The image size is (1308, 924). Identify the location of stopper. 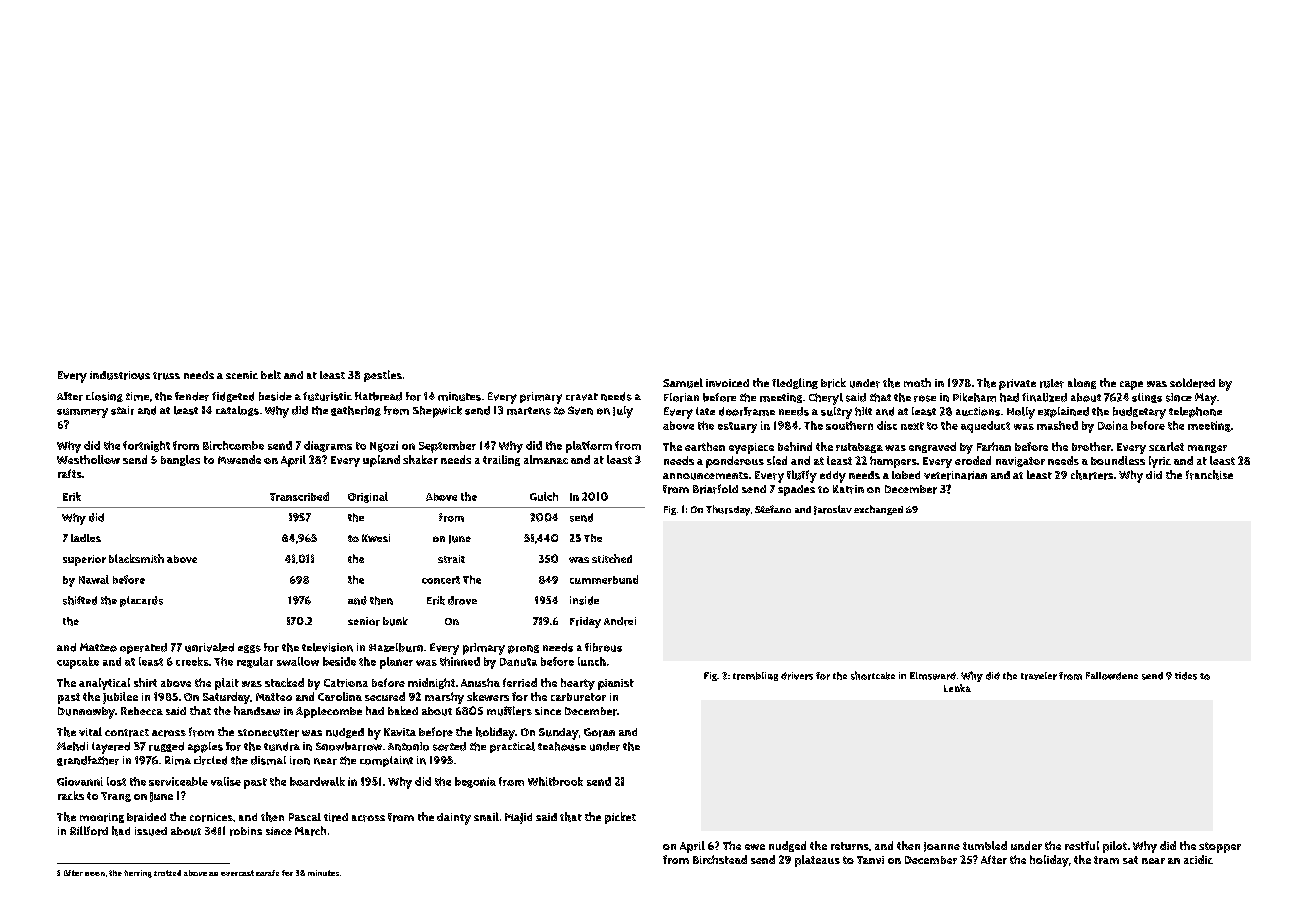
(1220, 847).
